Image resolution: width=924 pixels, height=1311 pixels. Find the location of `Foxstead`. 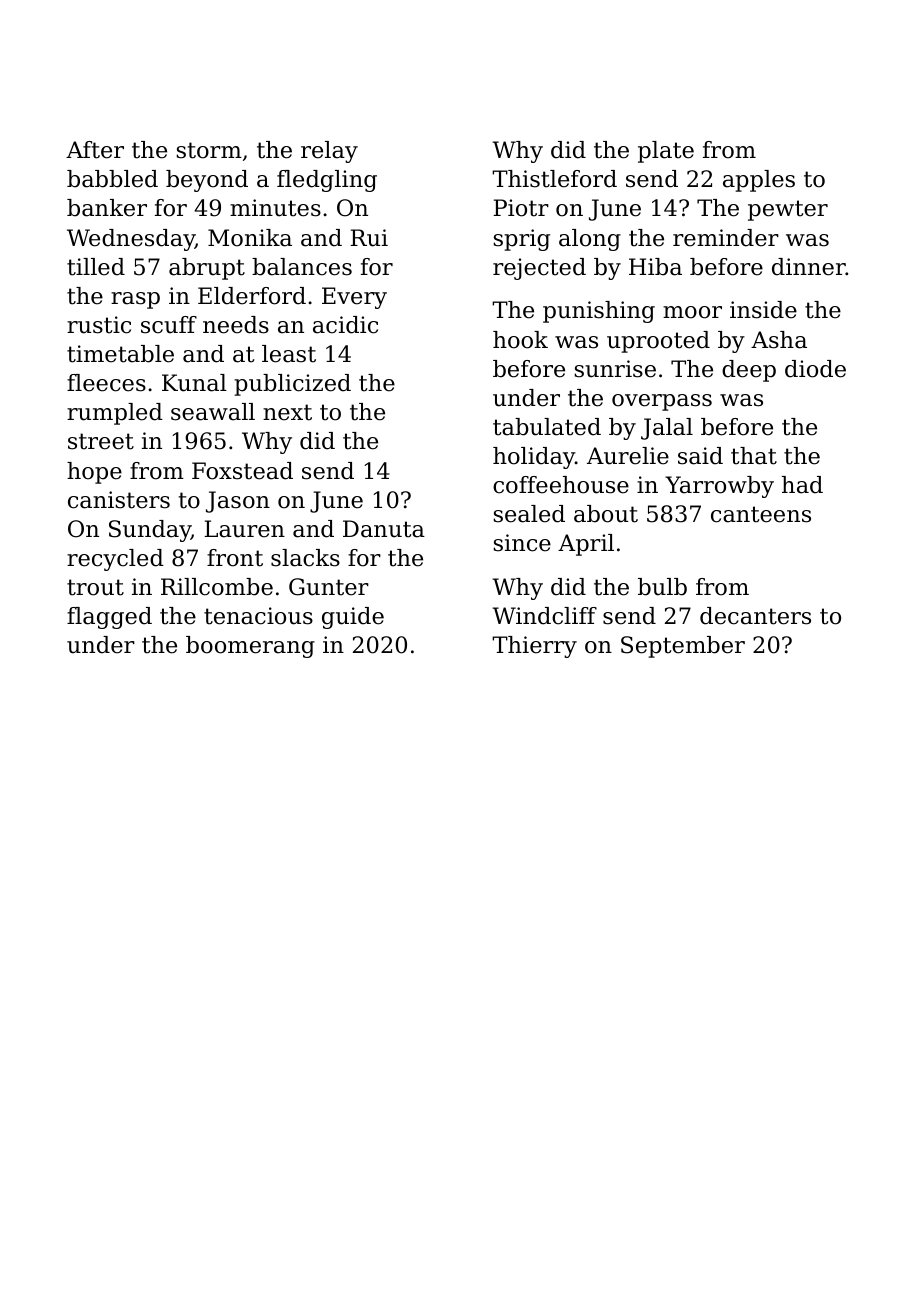

Foxstead is located at coordinates (242, 471).
